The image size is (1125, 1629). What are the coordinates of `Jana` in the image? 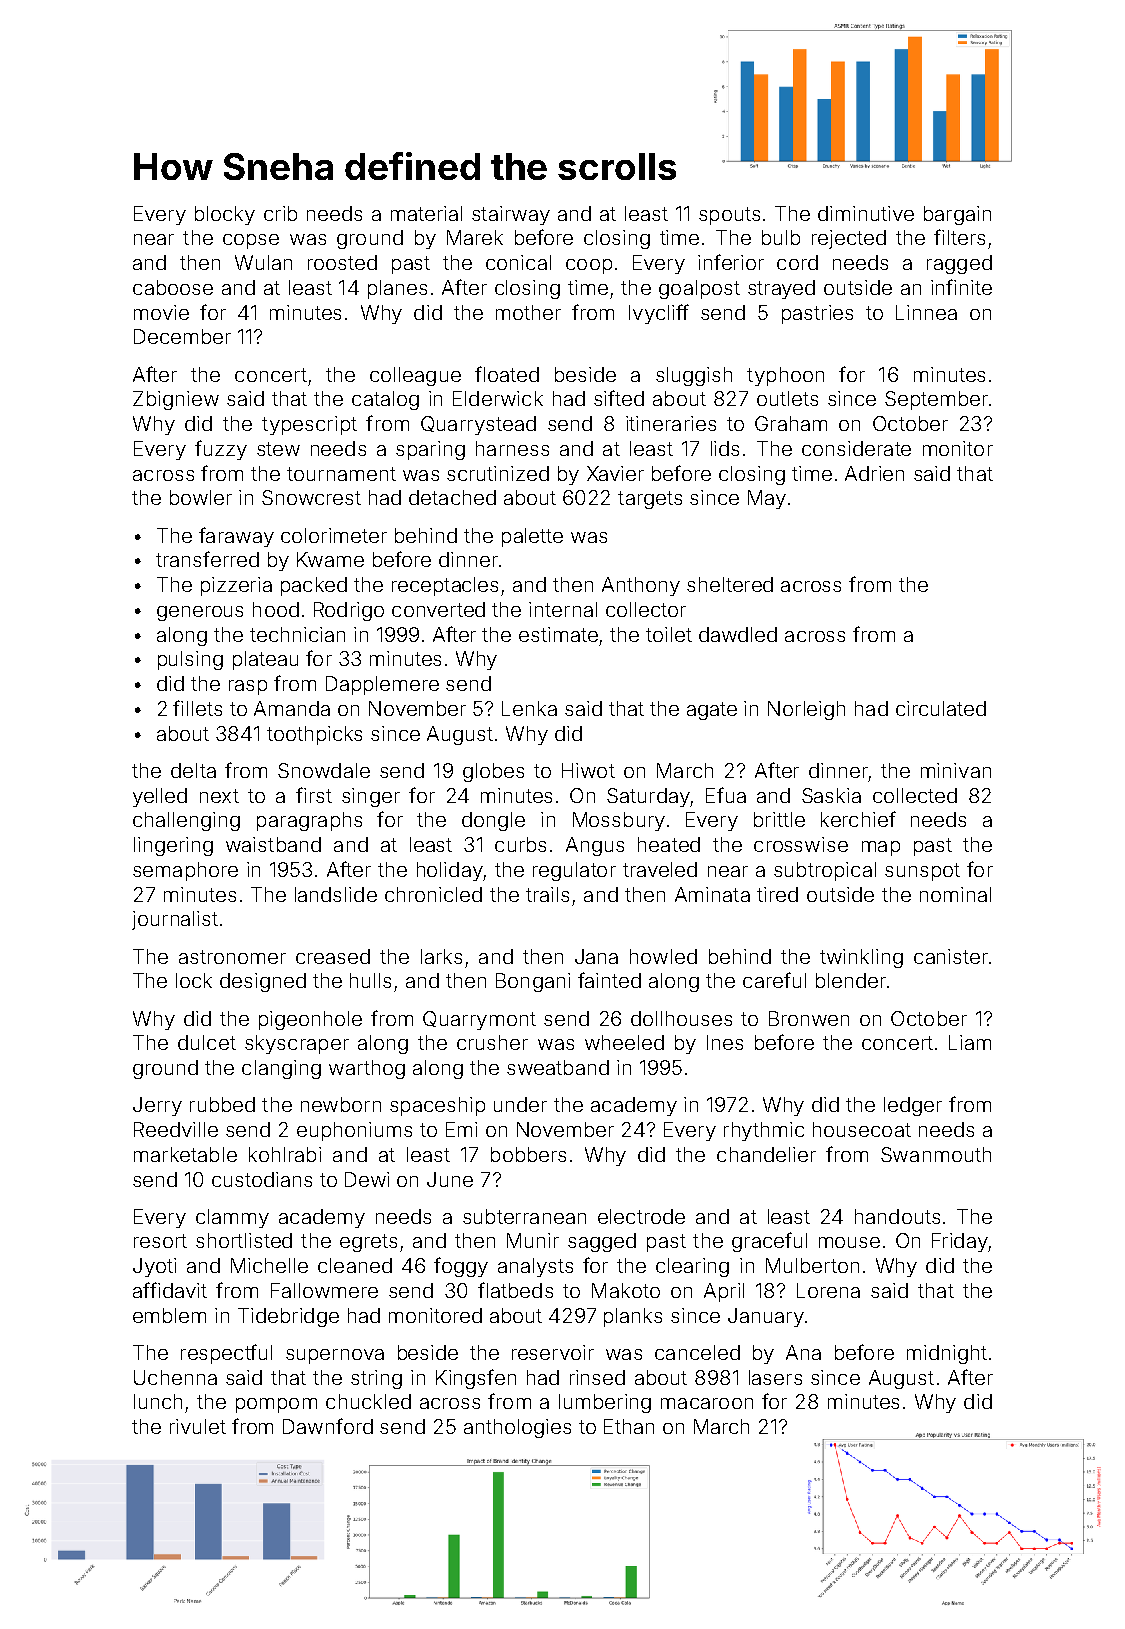 It's located at (596, 956).
